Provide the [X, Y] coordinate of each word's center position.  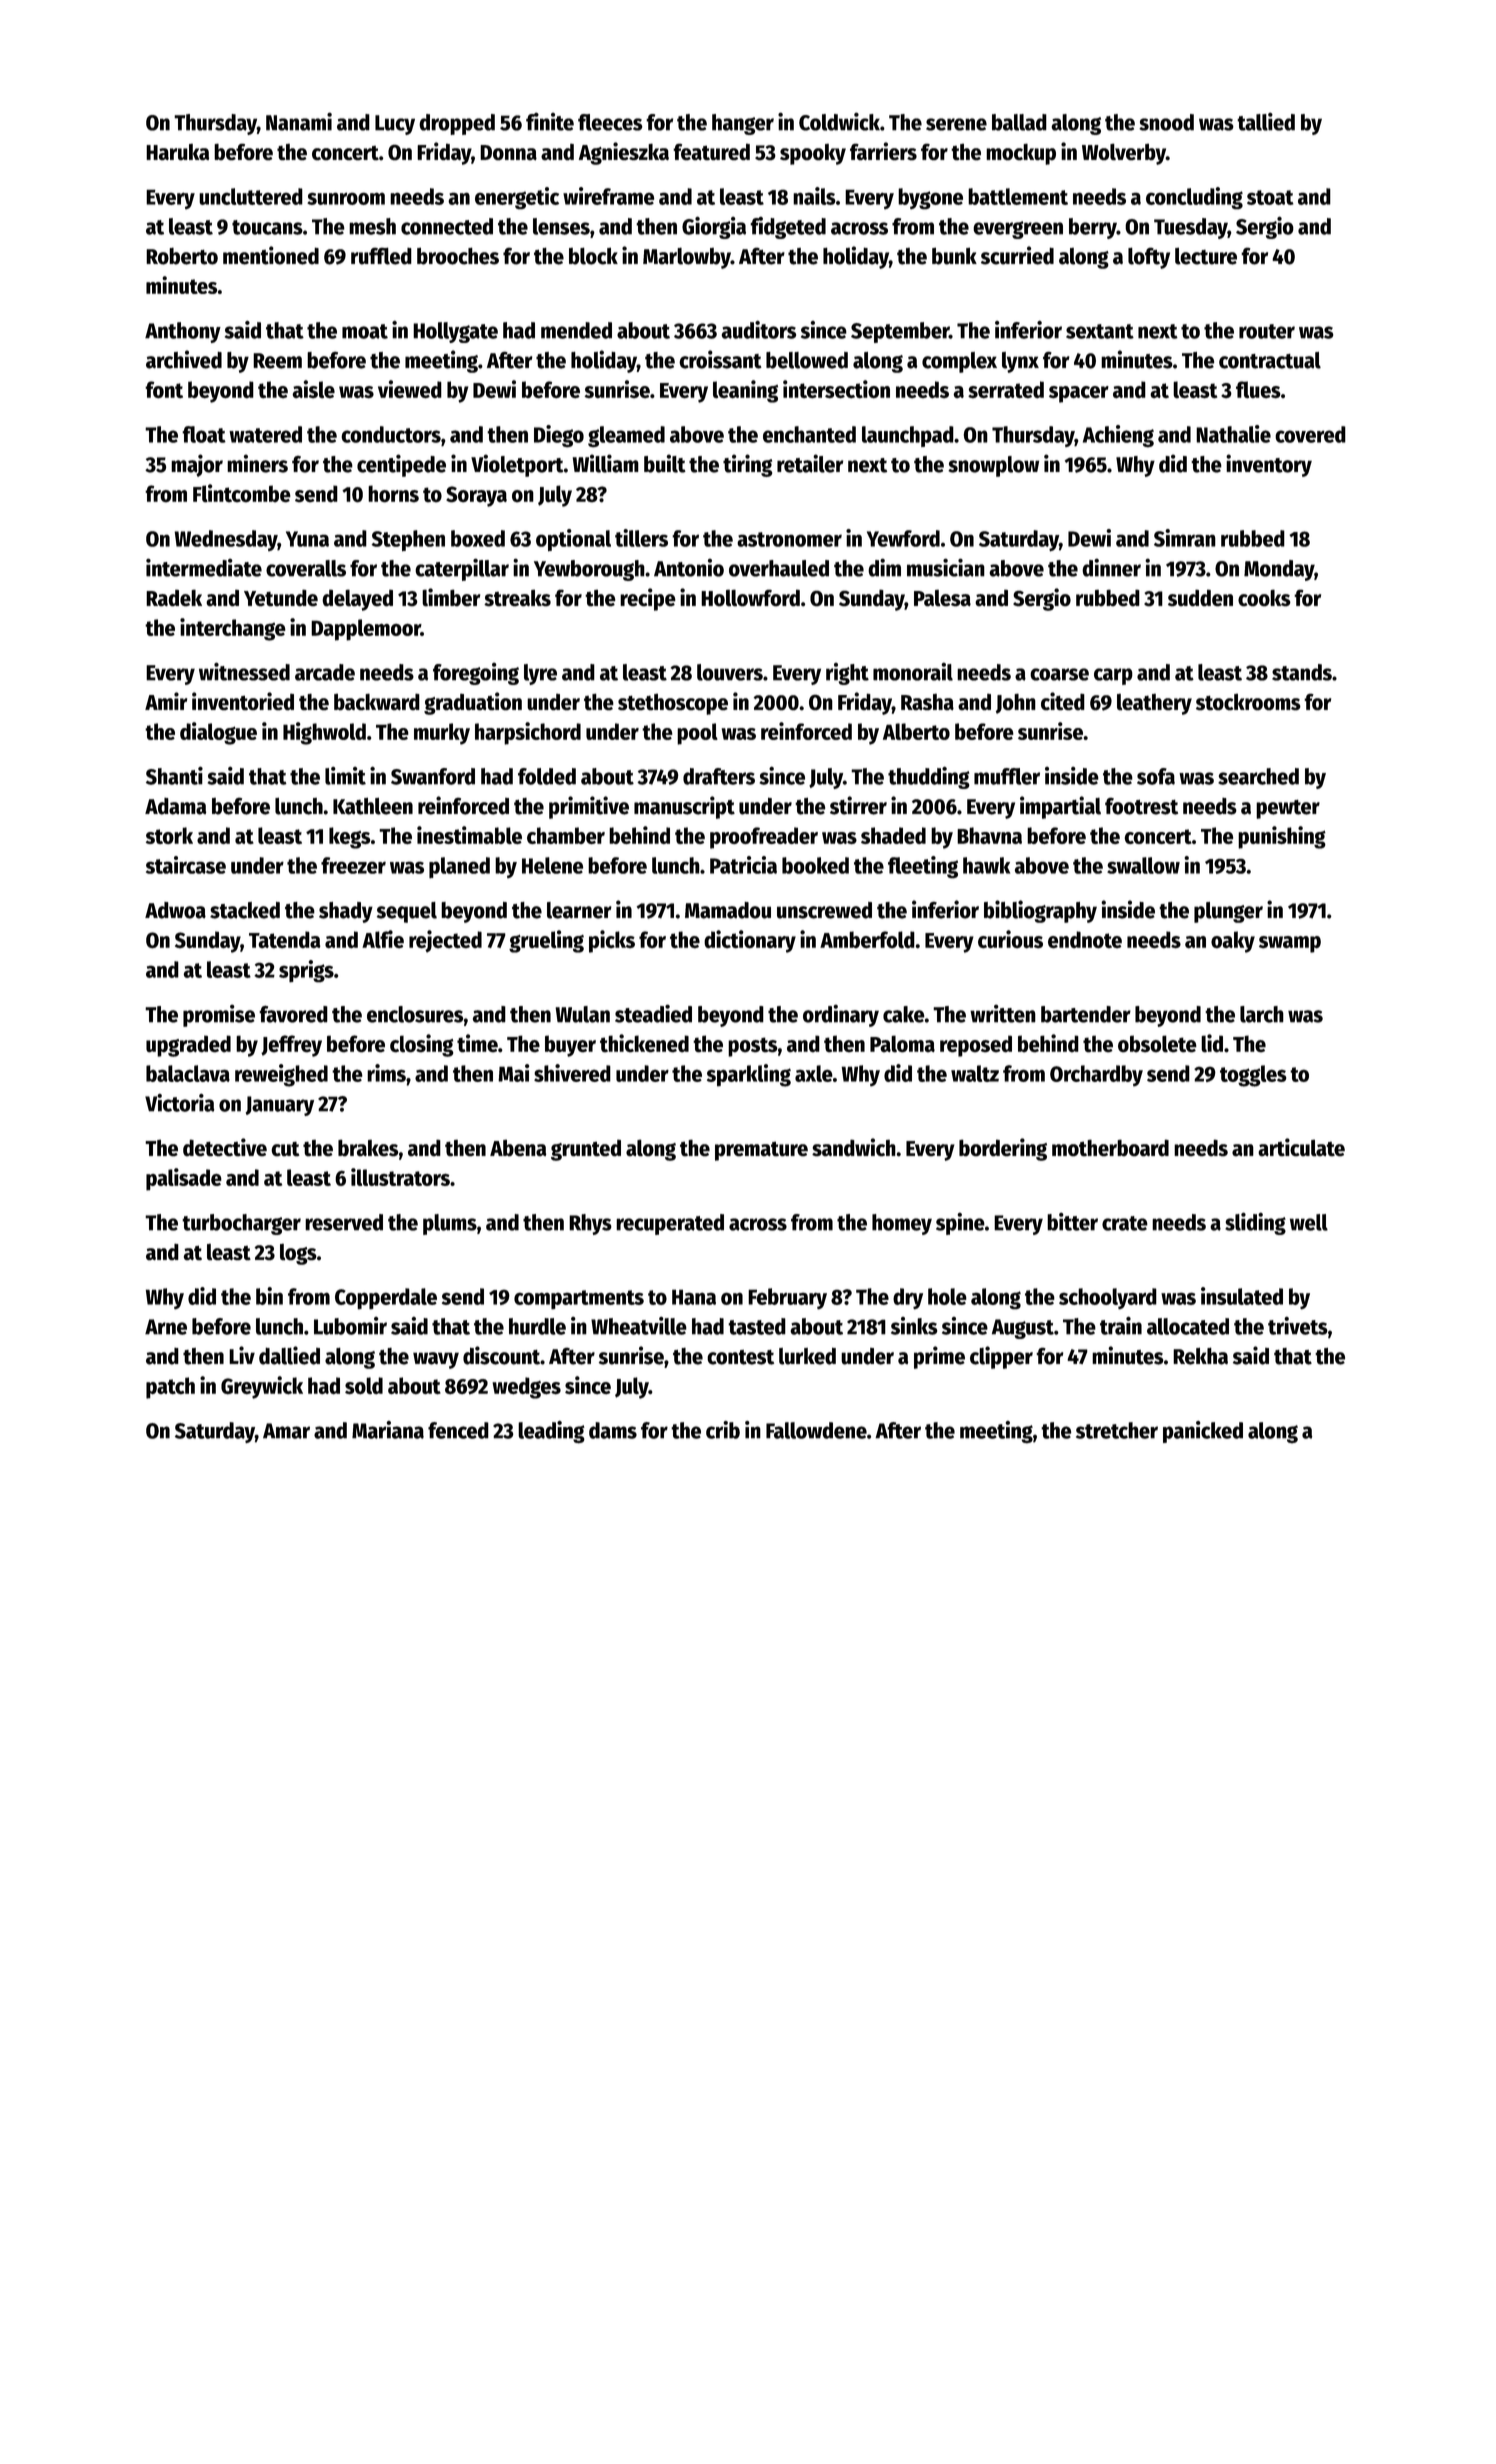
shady [346, 912]
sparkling [749, 1075]
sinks [914, 1326]
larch [1262, 1014]
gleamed [626, 437]
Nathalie [1233, 434]
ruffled [381, 256]
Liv [242, 1355]
